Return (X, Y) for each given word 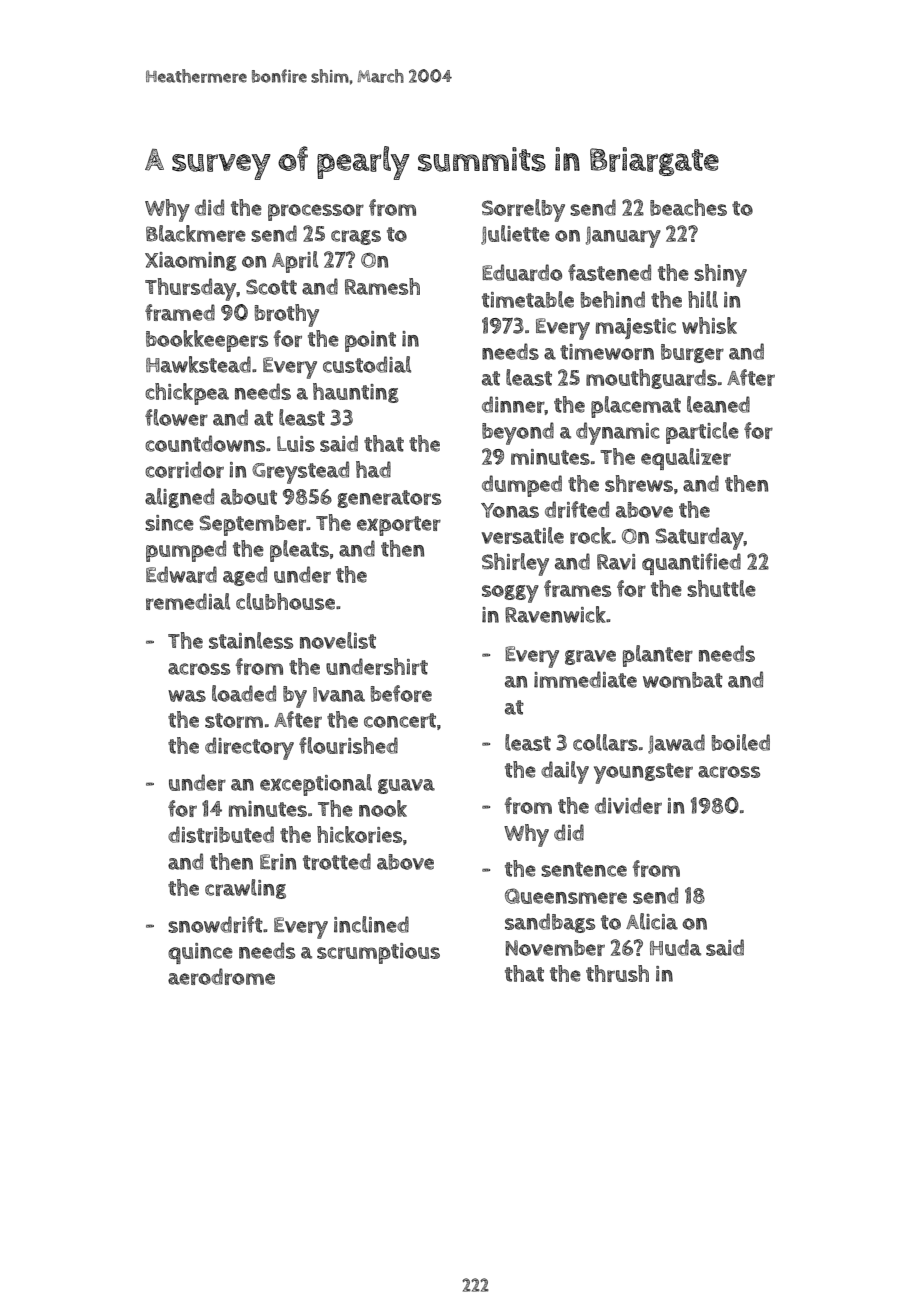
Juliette (515, 235)
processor (316, 212)
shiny (720, 275)
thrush (617, 973)
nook (383, 808)
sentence (584, 869)
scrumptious (378, 953)
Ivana (339, 694)
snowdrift (215, 924)
